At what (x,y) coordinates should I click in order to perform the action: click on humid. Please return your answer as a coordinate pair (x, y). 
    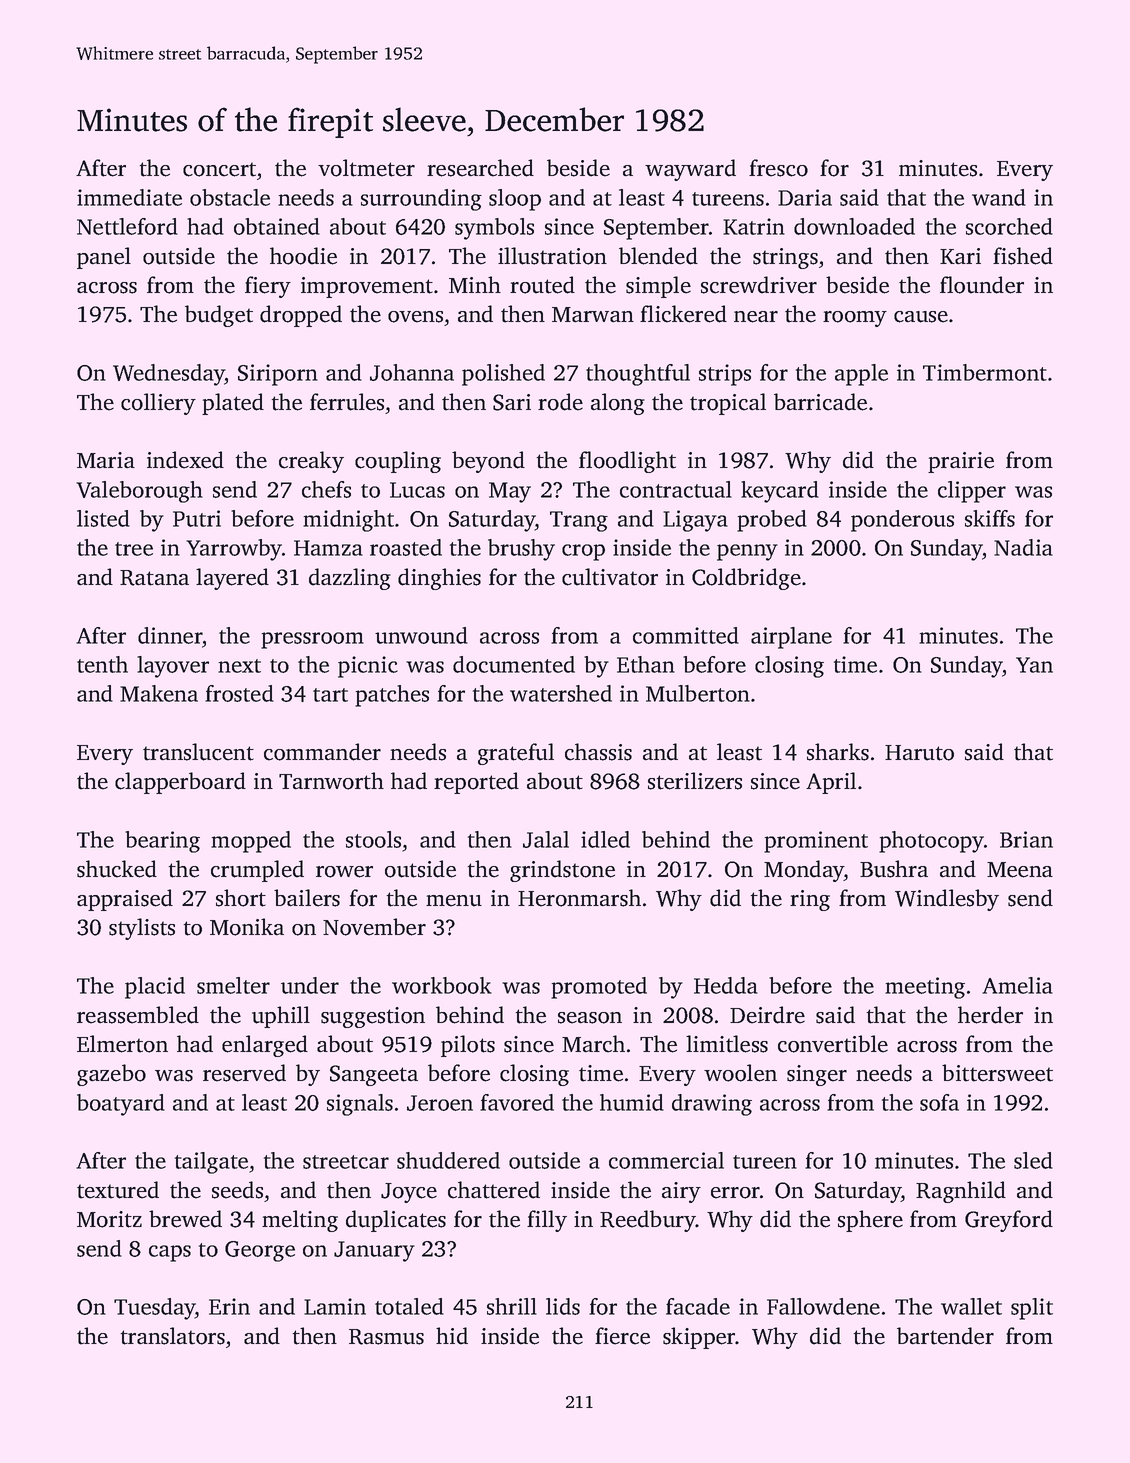
    Looking at the image, I should click on (632, 1102).
